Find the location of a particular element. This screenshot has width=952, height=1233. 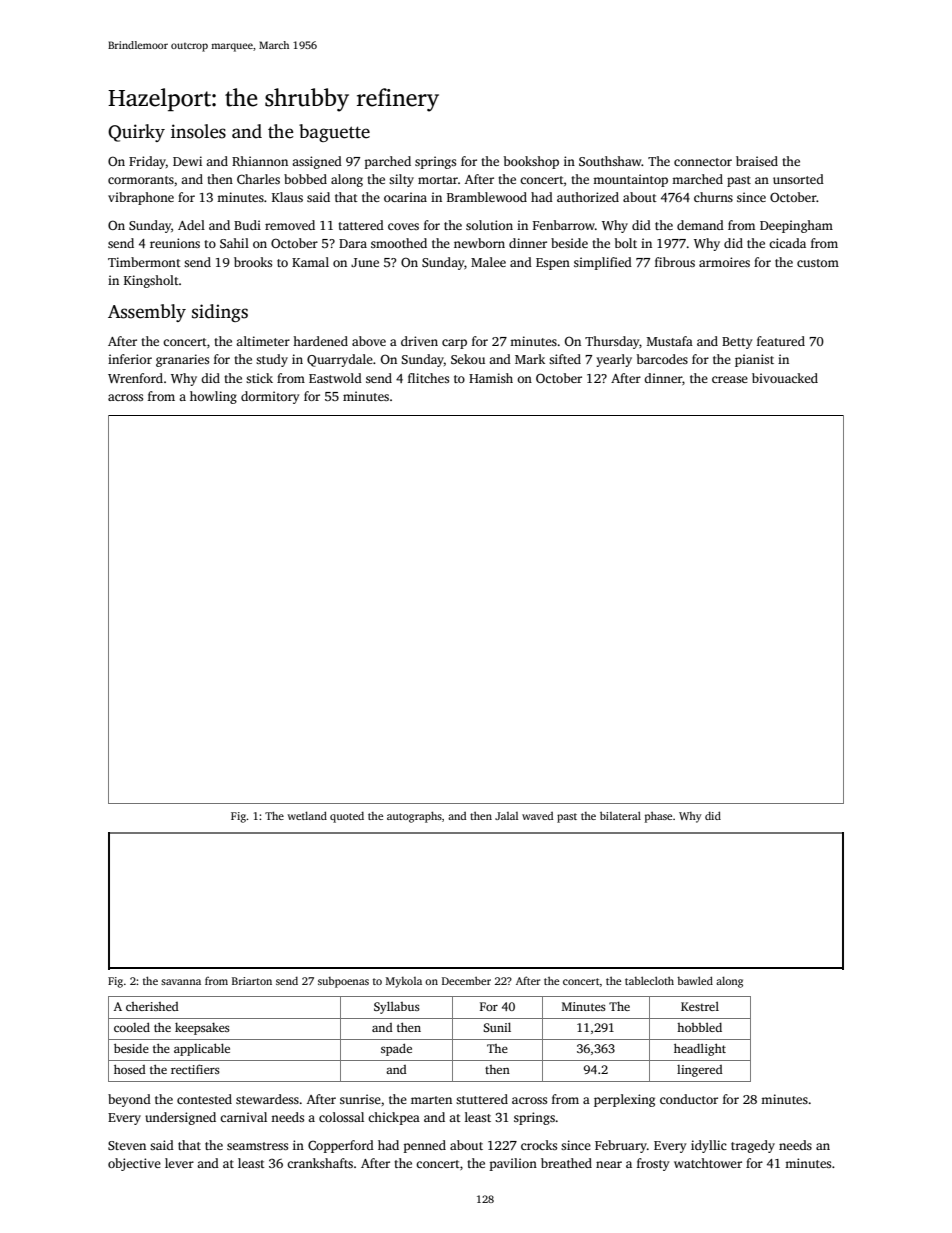

Rhiannon is located at coordinates (260, 161).
